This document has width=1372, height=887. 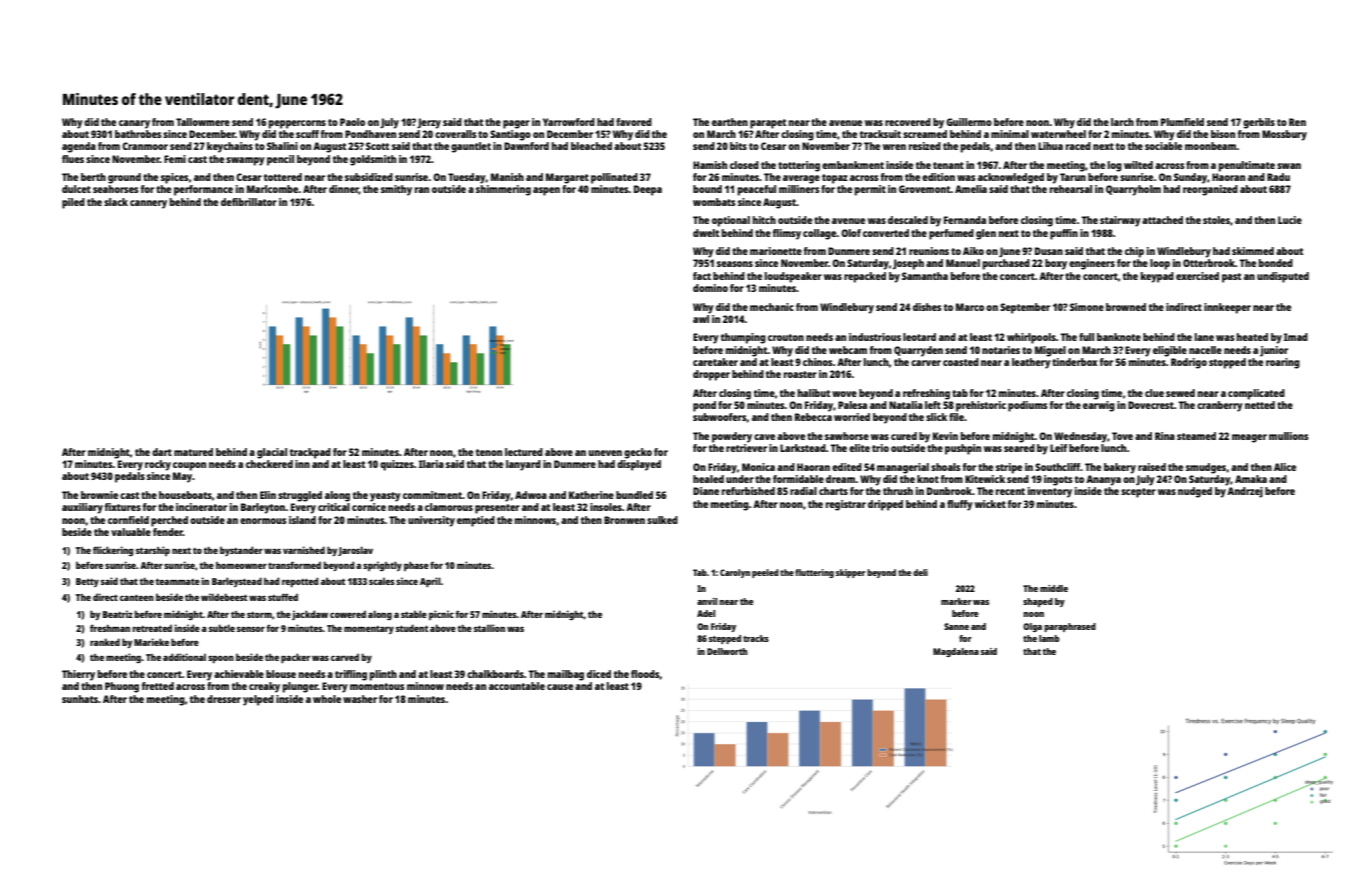 What do you see at coordinates (185, 495) in the document?
I see `houseboats` at bounding box center [185, 495].
